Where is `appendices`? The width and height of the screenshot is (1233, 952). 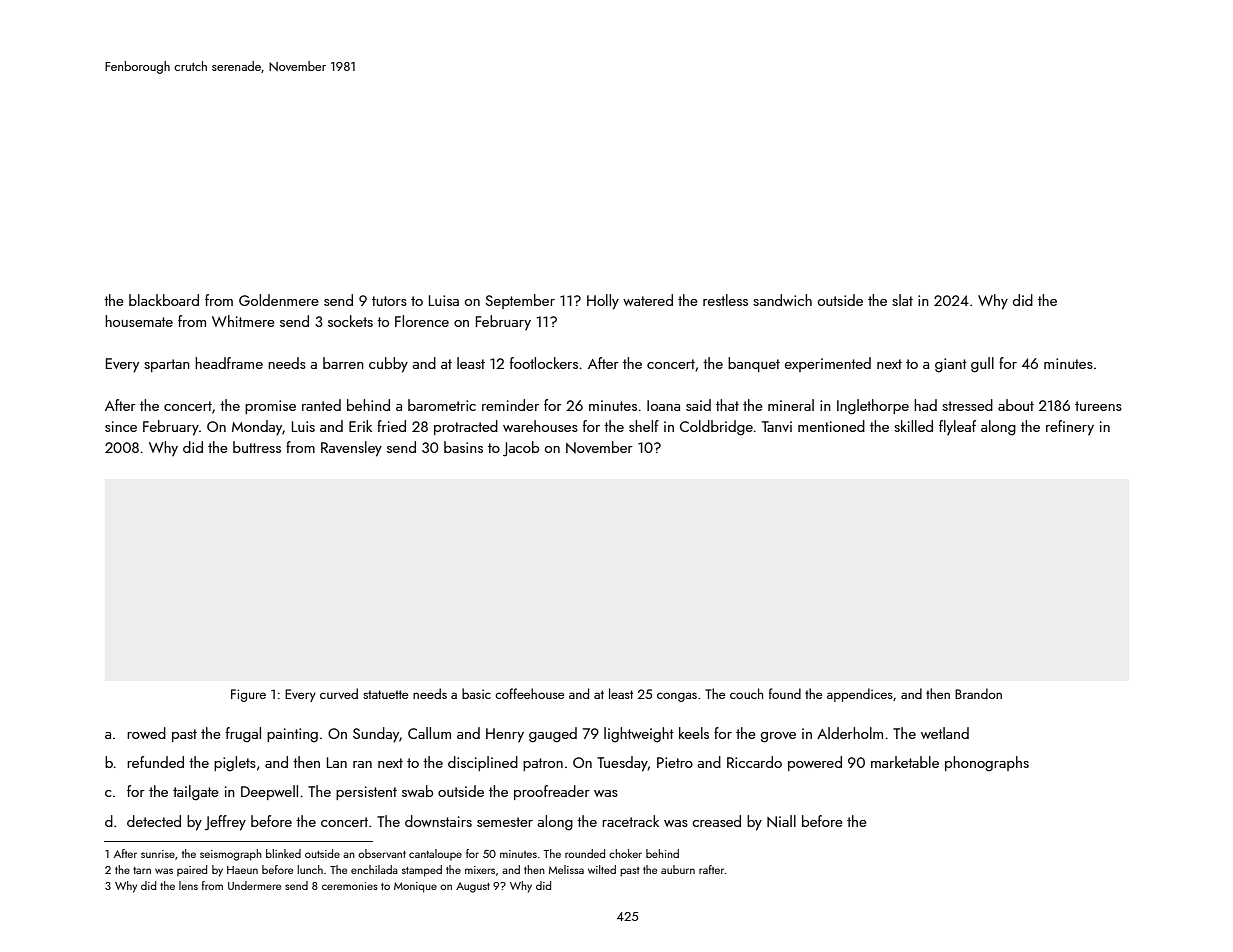
appendices is located at coordinates (860, 695).
